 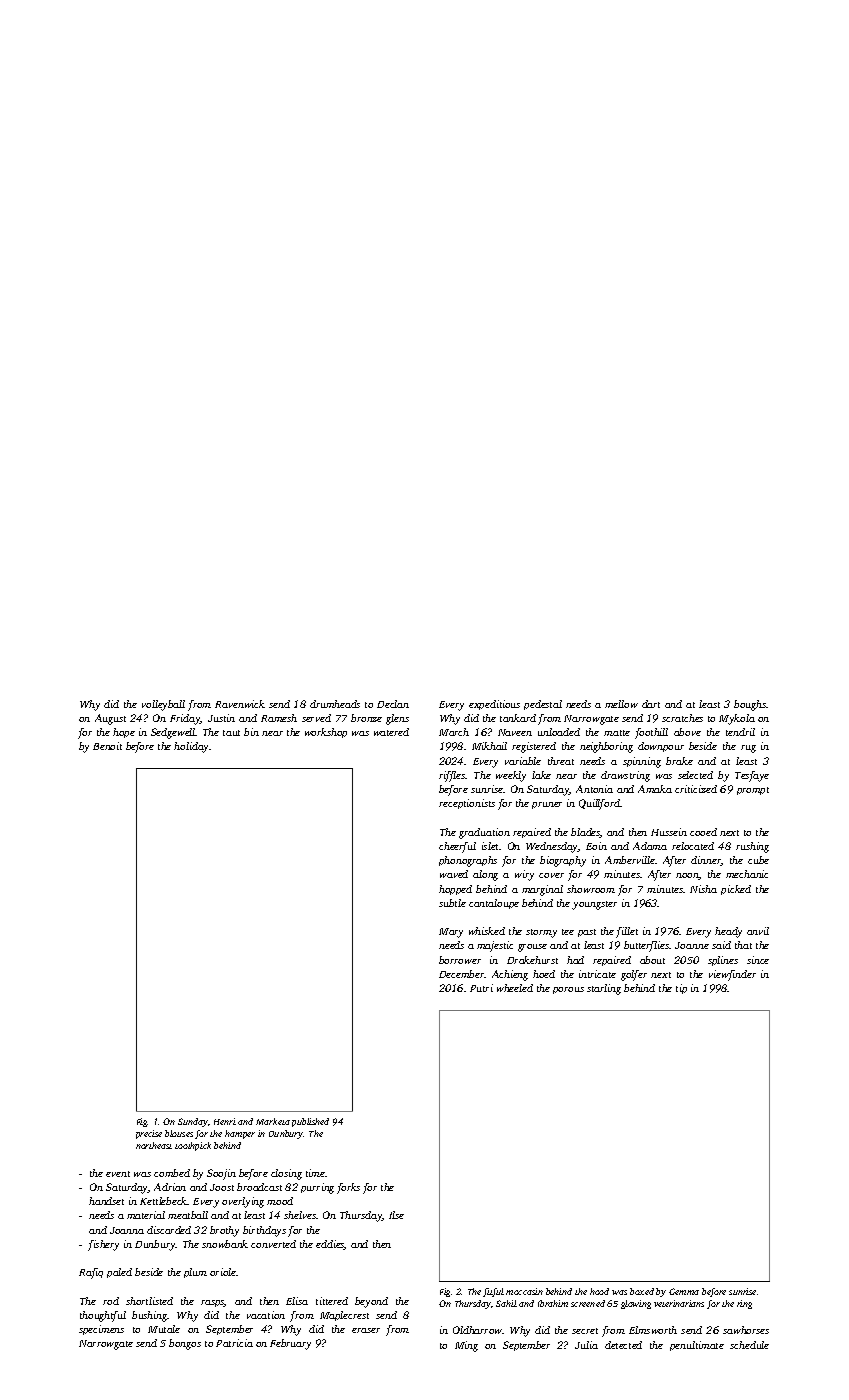 I want to click on forks, so click(x=348, y=1188).
